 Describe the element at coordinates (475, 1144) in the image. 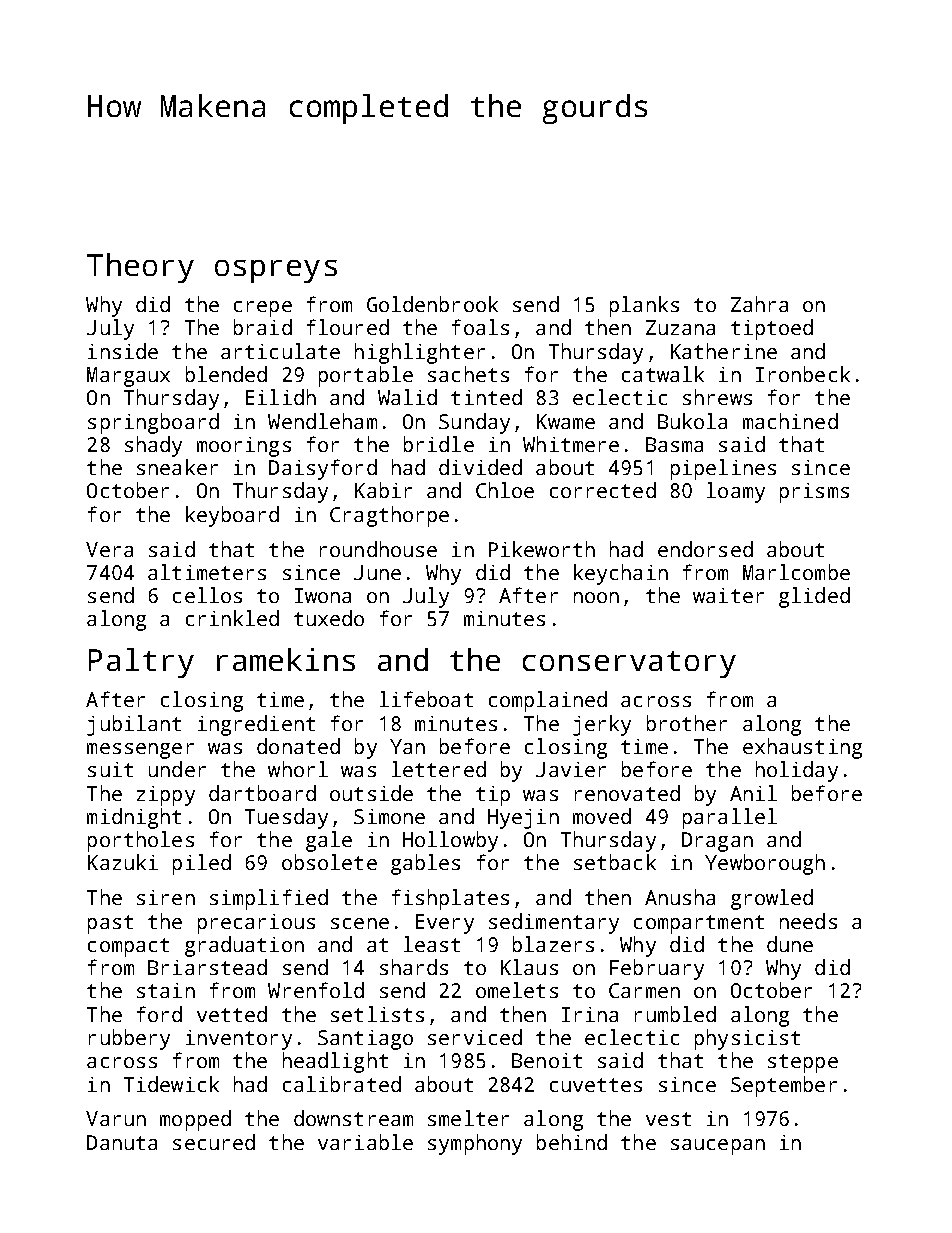

I see `symphony` at that location.
